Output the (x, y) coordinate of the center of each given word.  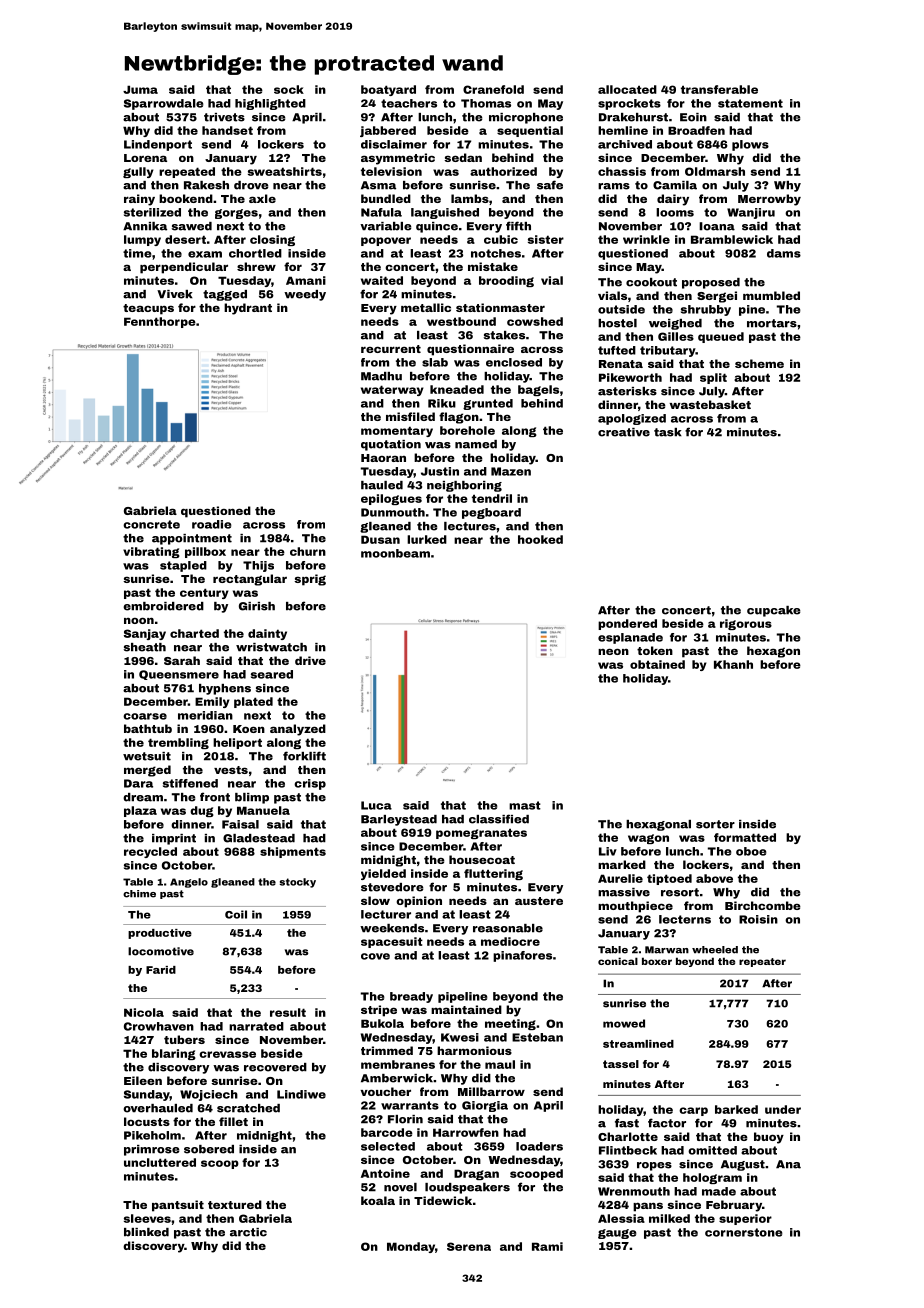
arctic (248, 1232)
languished (445, 213)
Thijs (258, 566)
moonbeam (395, 553)
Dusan (380, 539)
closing (272, 240)
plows (750, 145)
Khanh (733, 664)
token (655, 650)
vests (231, 770)
